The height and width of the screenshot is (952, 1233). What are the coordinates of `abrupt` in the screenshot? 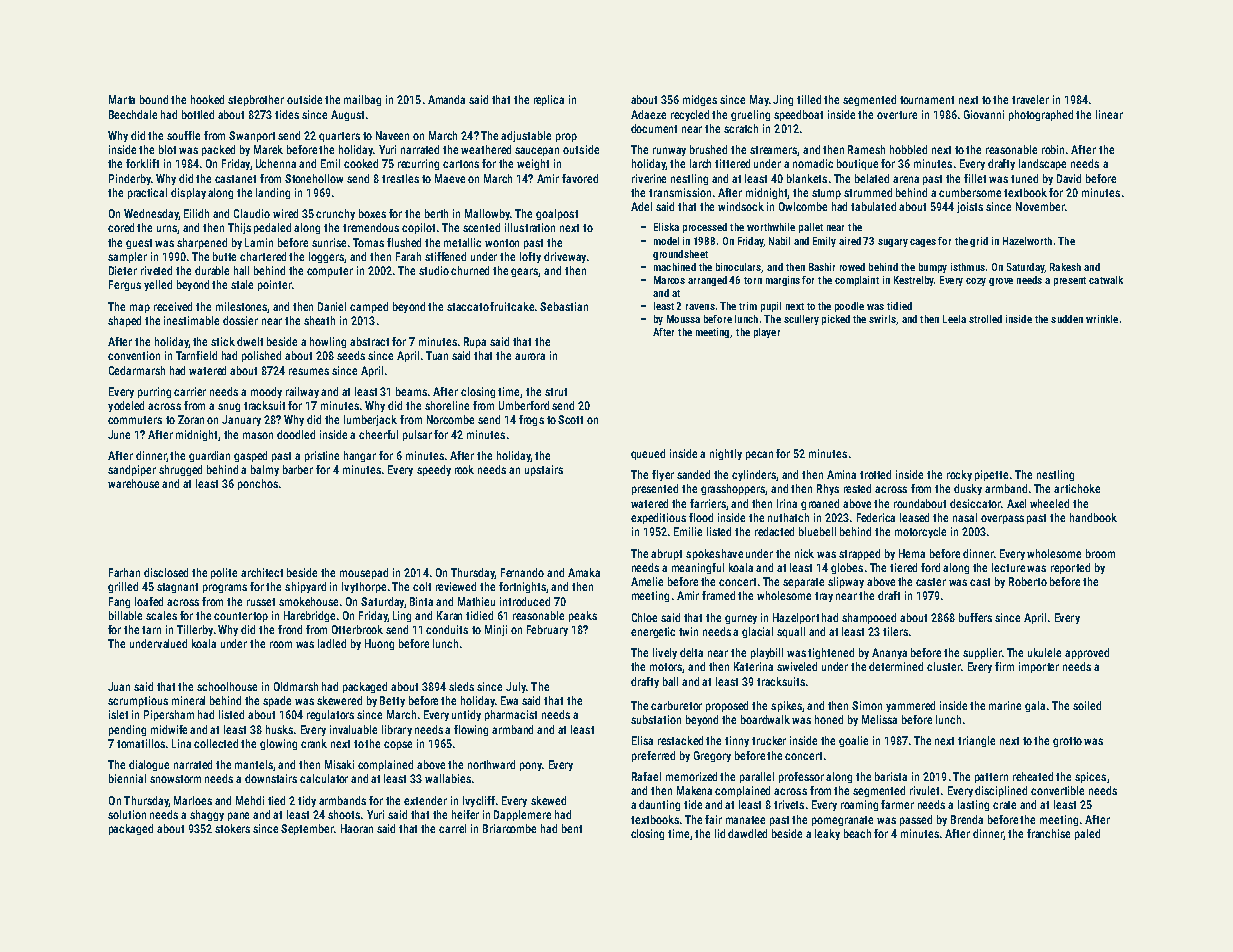 It's located at (666, 554).
